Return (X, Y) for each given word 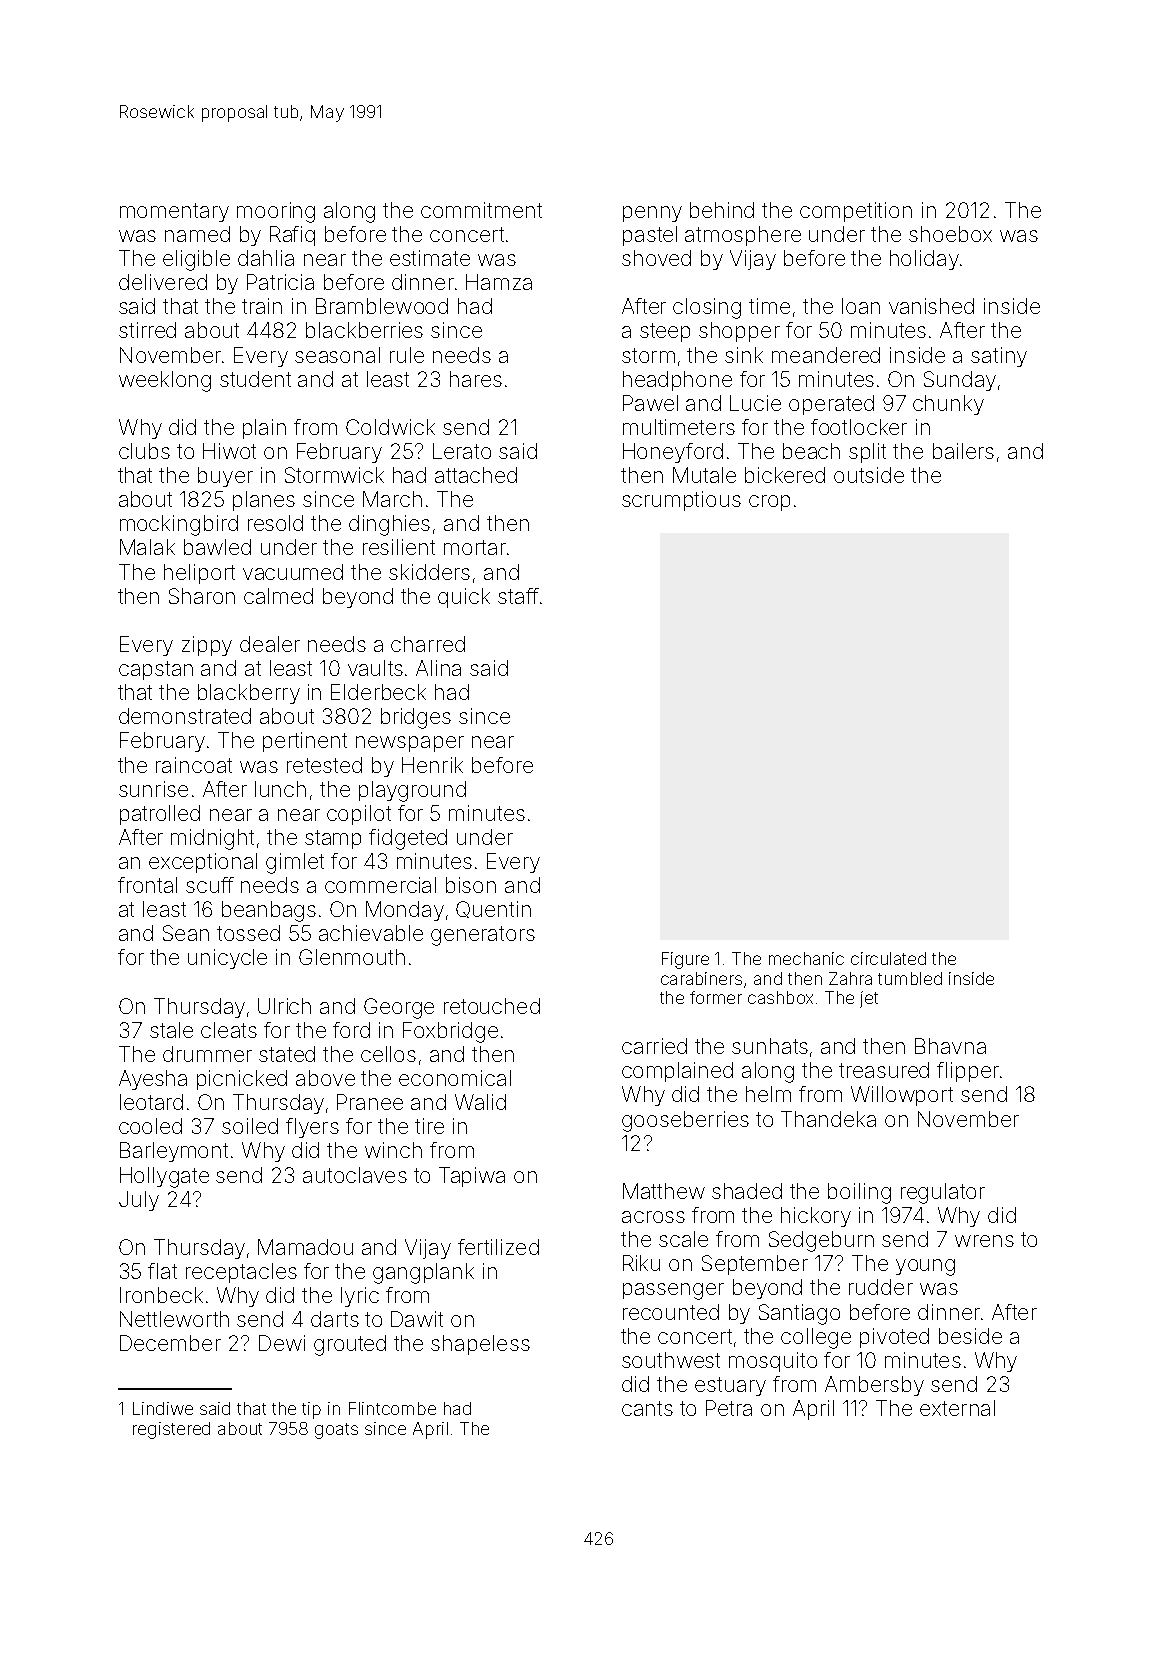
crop (769, 503)
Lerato (462, 451)
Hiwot (229, 451)
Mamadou (305, 1247)
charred (428, 644)
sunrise (153, 789)
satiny (999, 357)
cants (647, 1408)
